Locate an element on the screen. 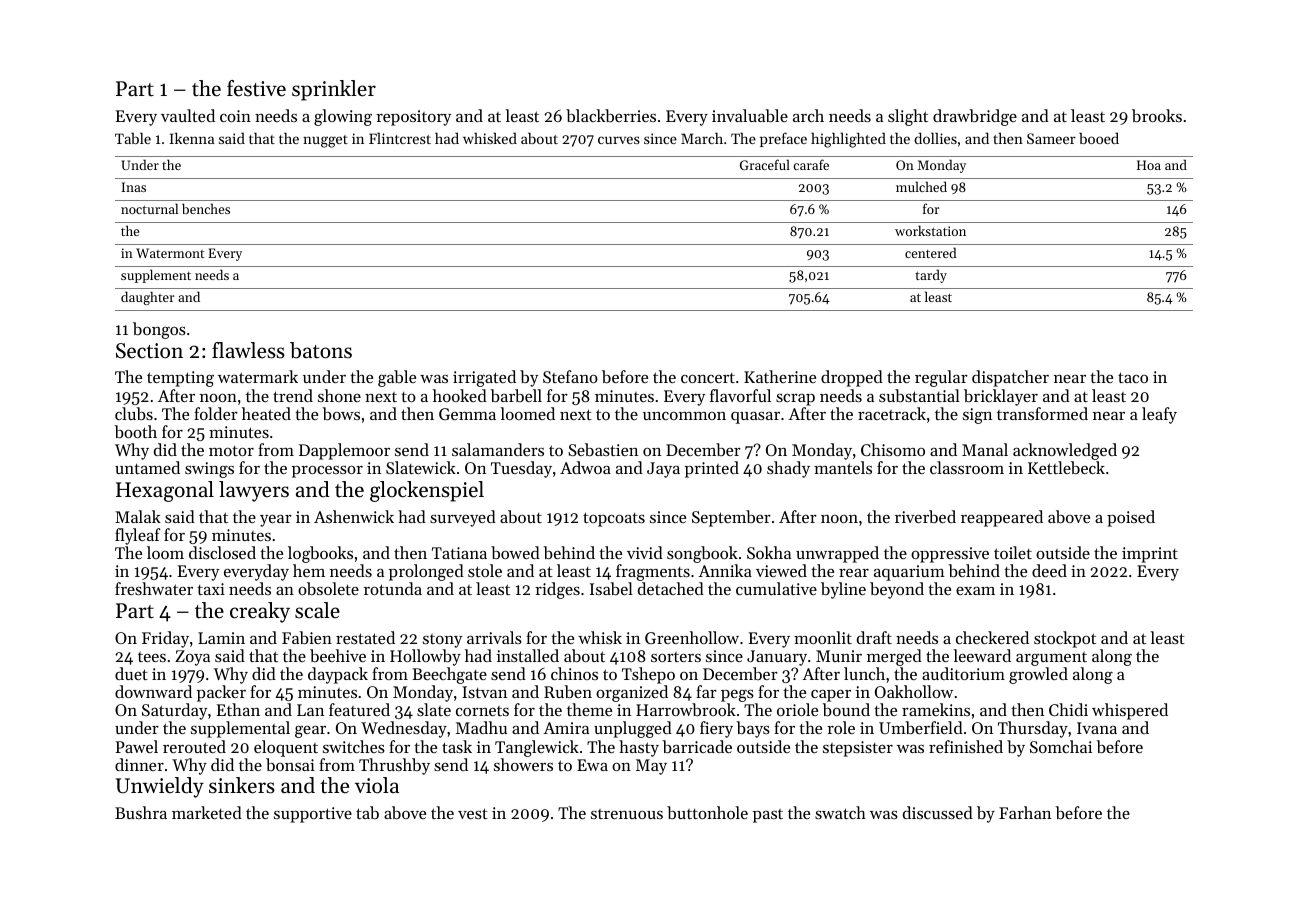  logbooks is located at coordinates (320, 554).
